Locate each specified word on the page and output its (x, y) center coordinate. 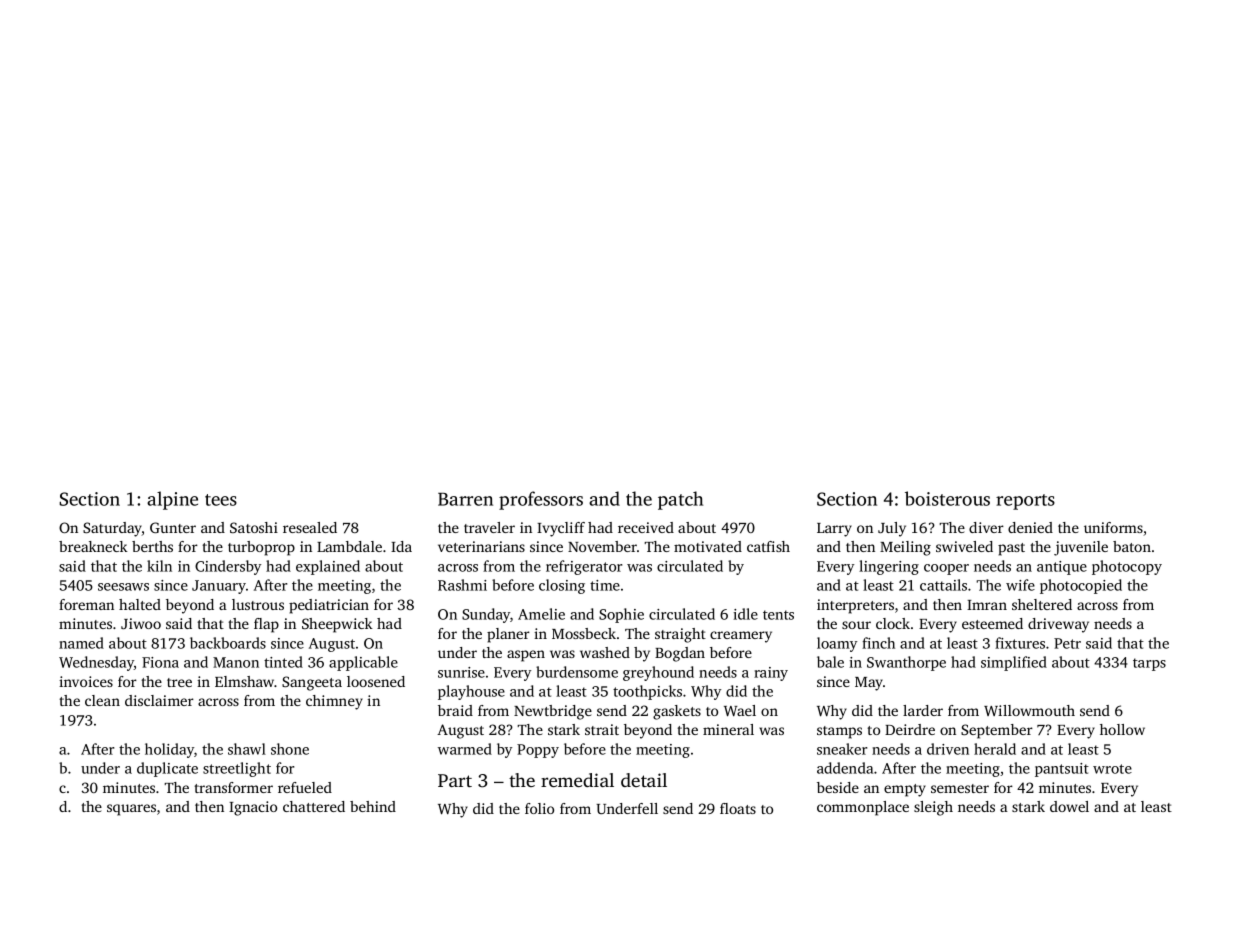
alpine (172, 500)
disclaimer (159, 700)
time (605, 585)
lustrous (258, 604)
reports (1025, 502)
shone (290, 749)
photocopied (1081, 586)
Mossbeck (584, 633)
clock (893, 623)
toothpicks (647, 692)
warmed (465, 749)
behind (373, 806)
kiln (159, 566)
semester (960, 788)
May (869, 684)
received (646, 527)
